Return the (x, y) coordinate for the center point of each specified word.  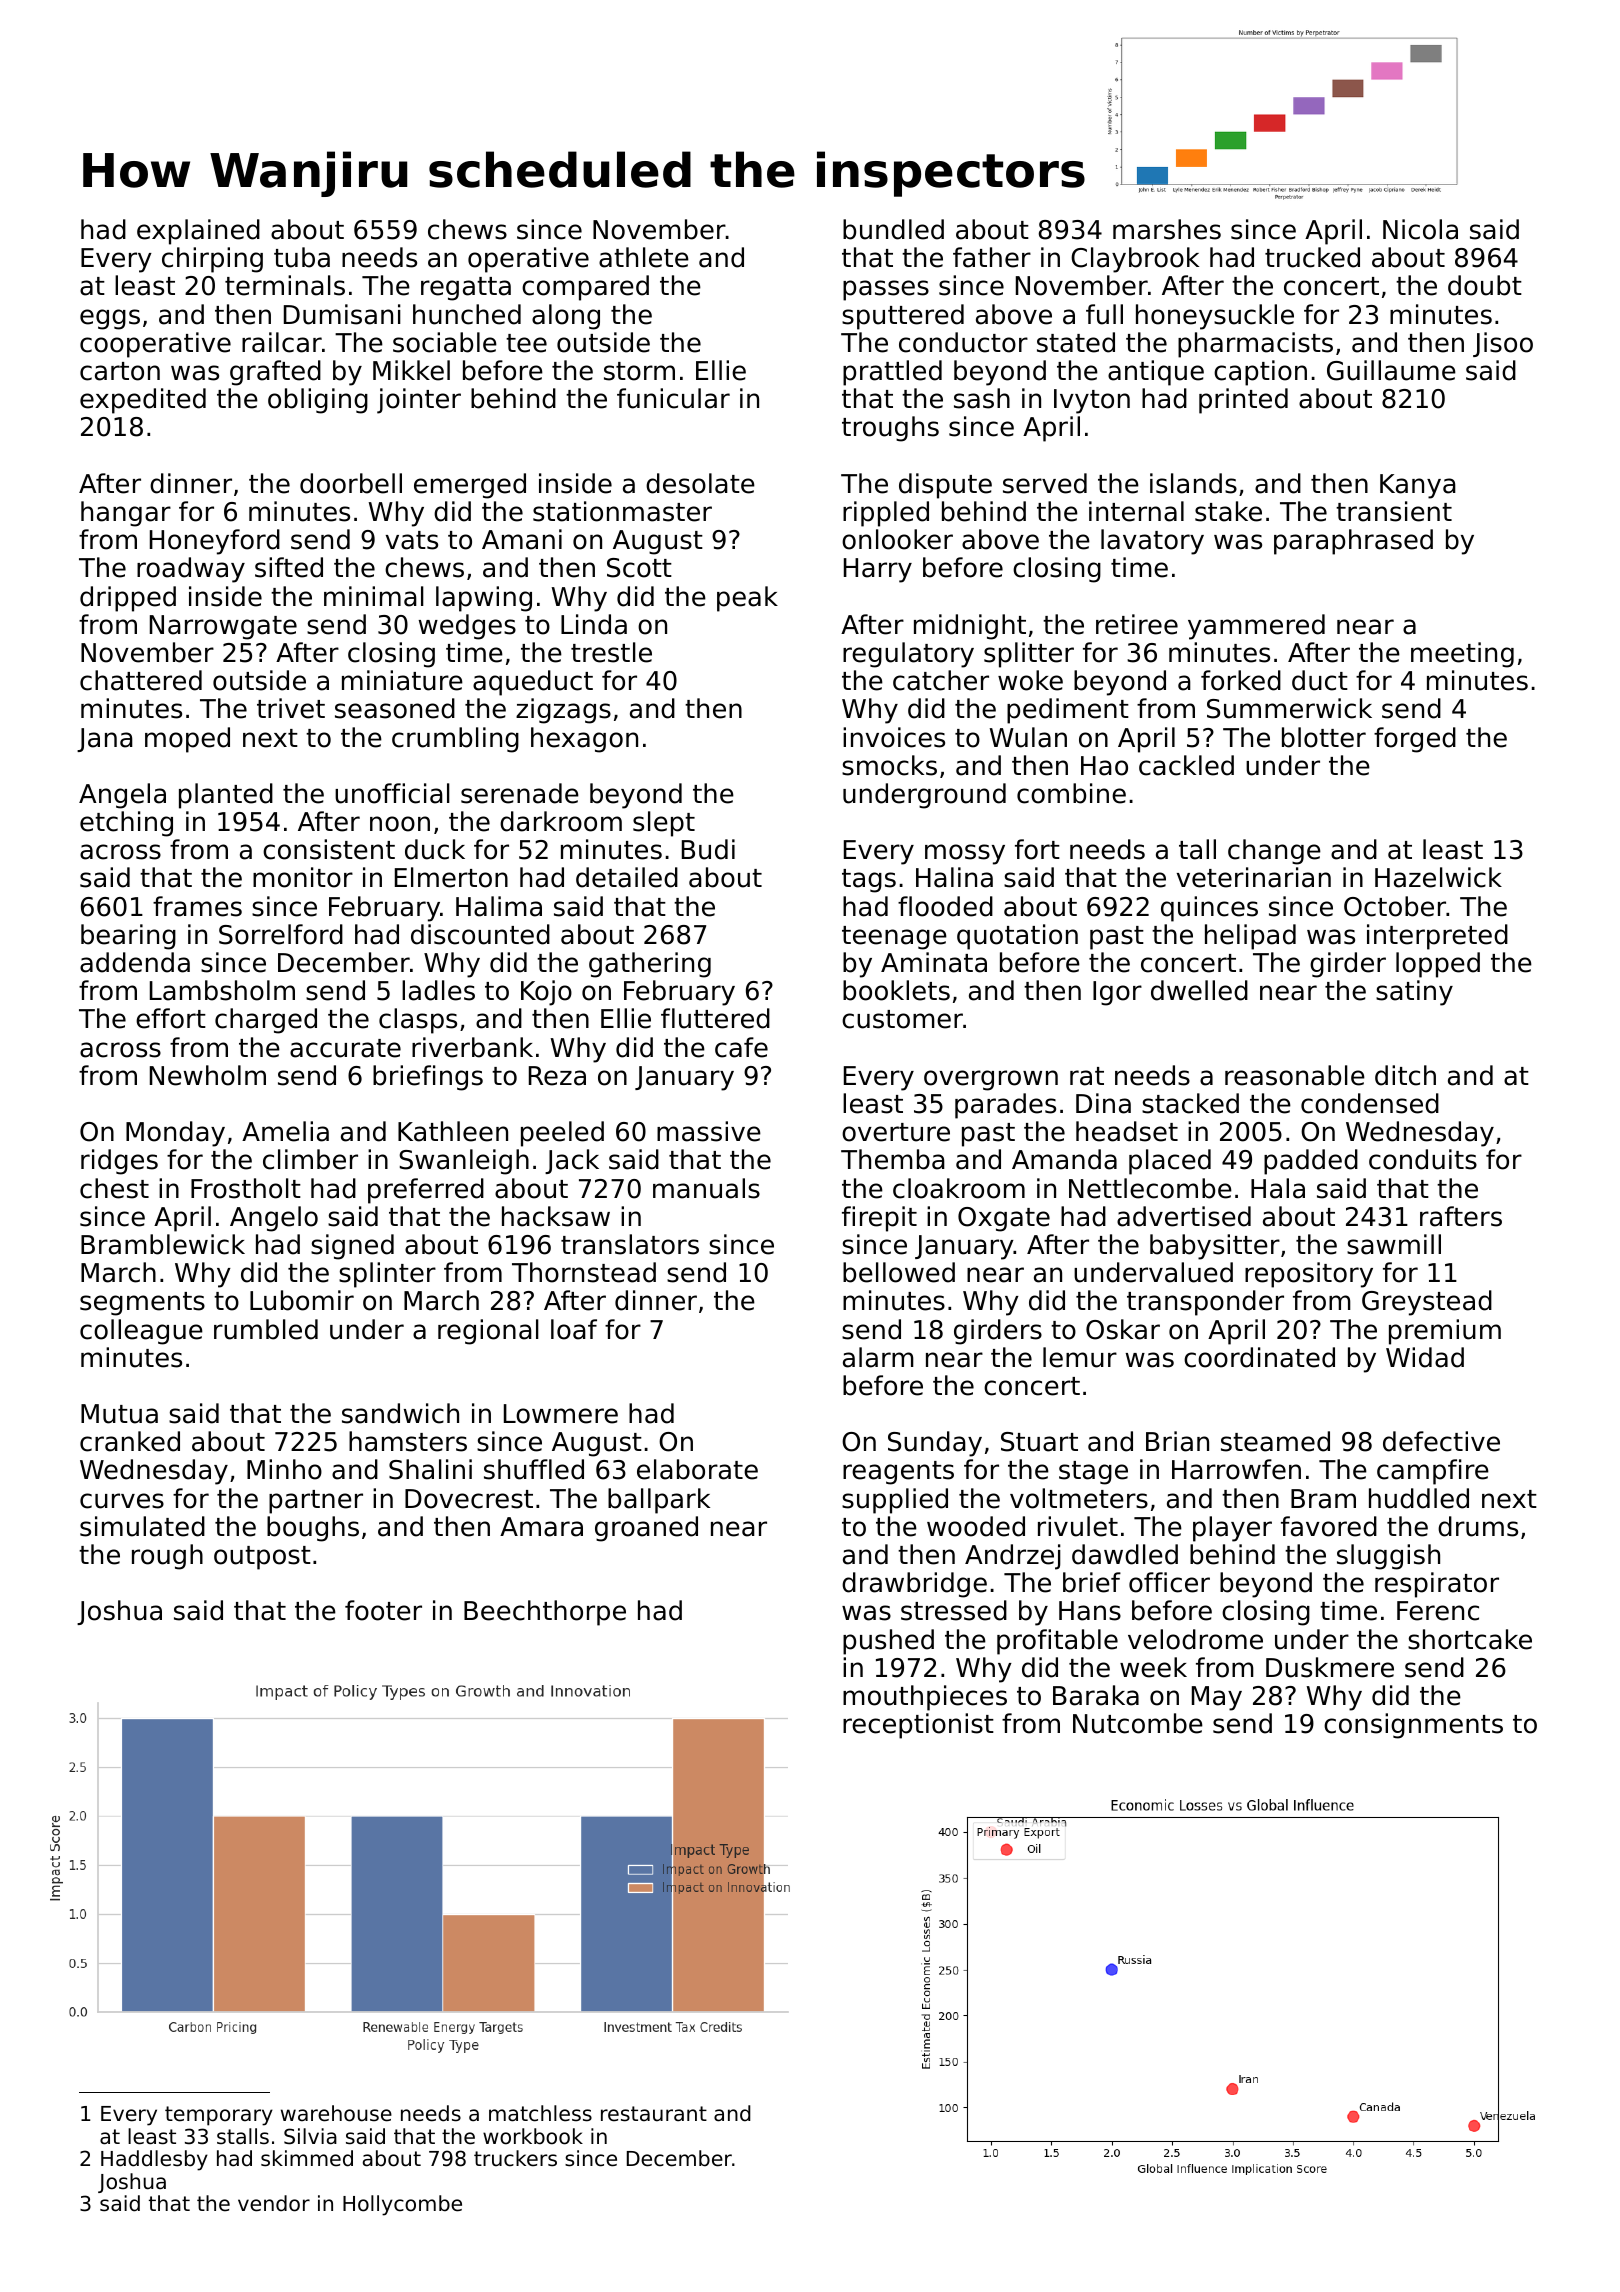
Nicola (1420, 229)
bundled (893, 229)
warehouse (336, 2113)
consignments (1413, 1726)
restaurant (654, 2114)
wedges (467, 627)
